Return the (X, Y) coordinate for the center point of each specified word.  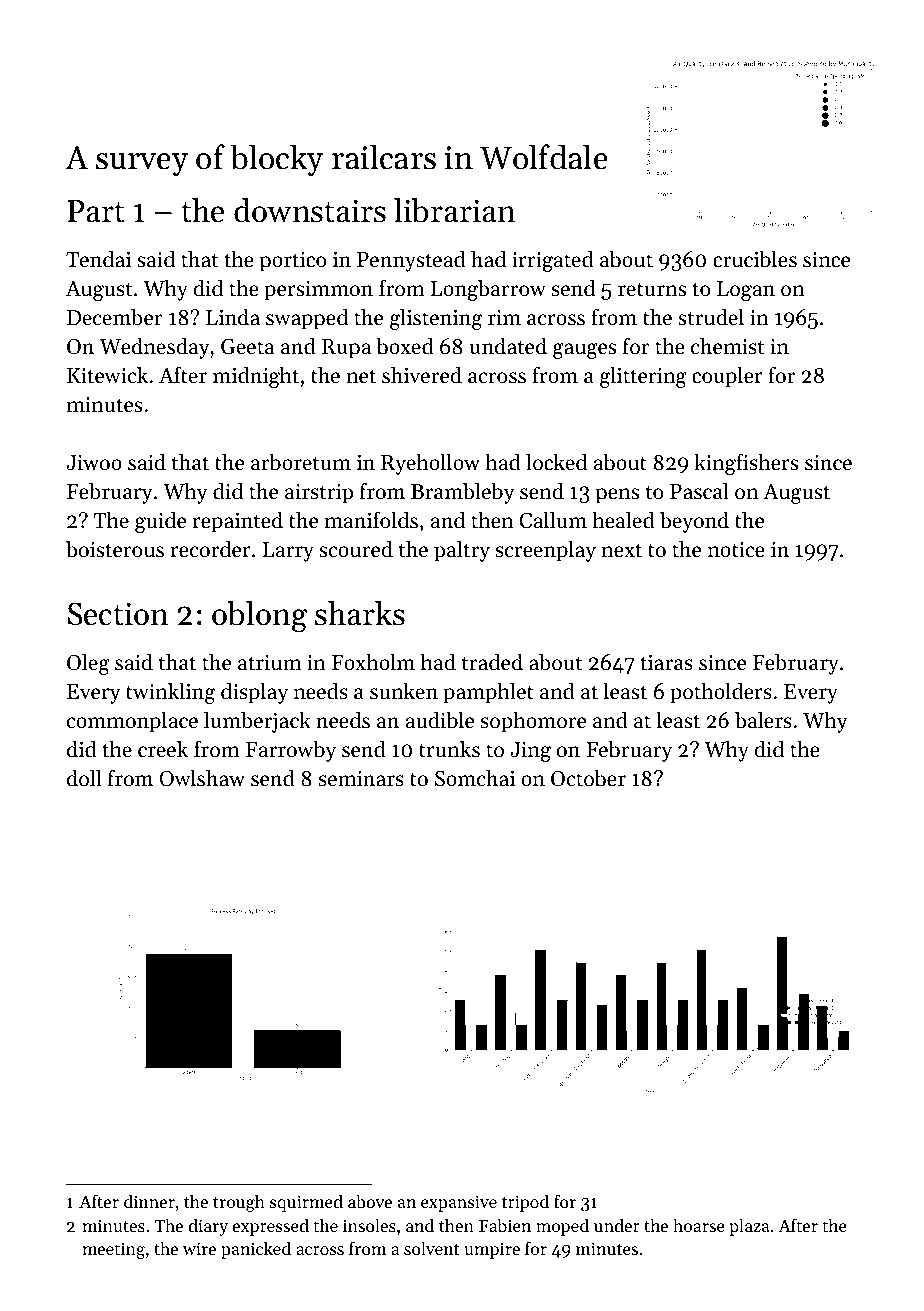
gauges (584, 351)
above (370, 1201)
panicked (256, 1250)
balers (763, 720)
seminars (361, 779)
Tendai (98, 259)
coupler (727, 377)
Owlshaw (202, 778)
